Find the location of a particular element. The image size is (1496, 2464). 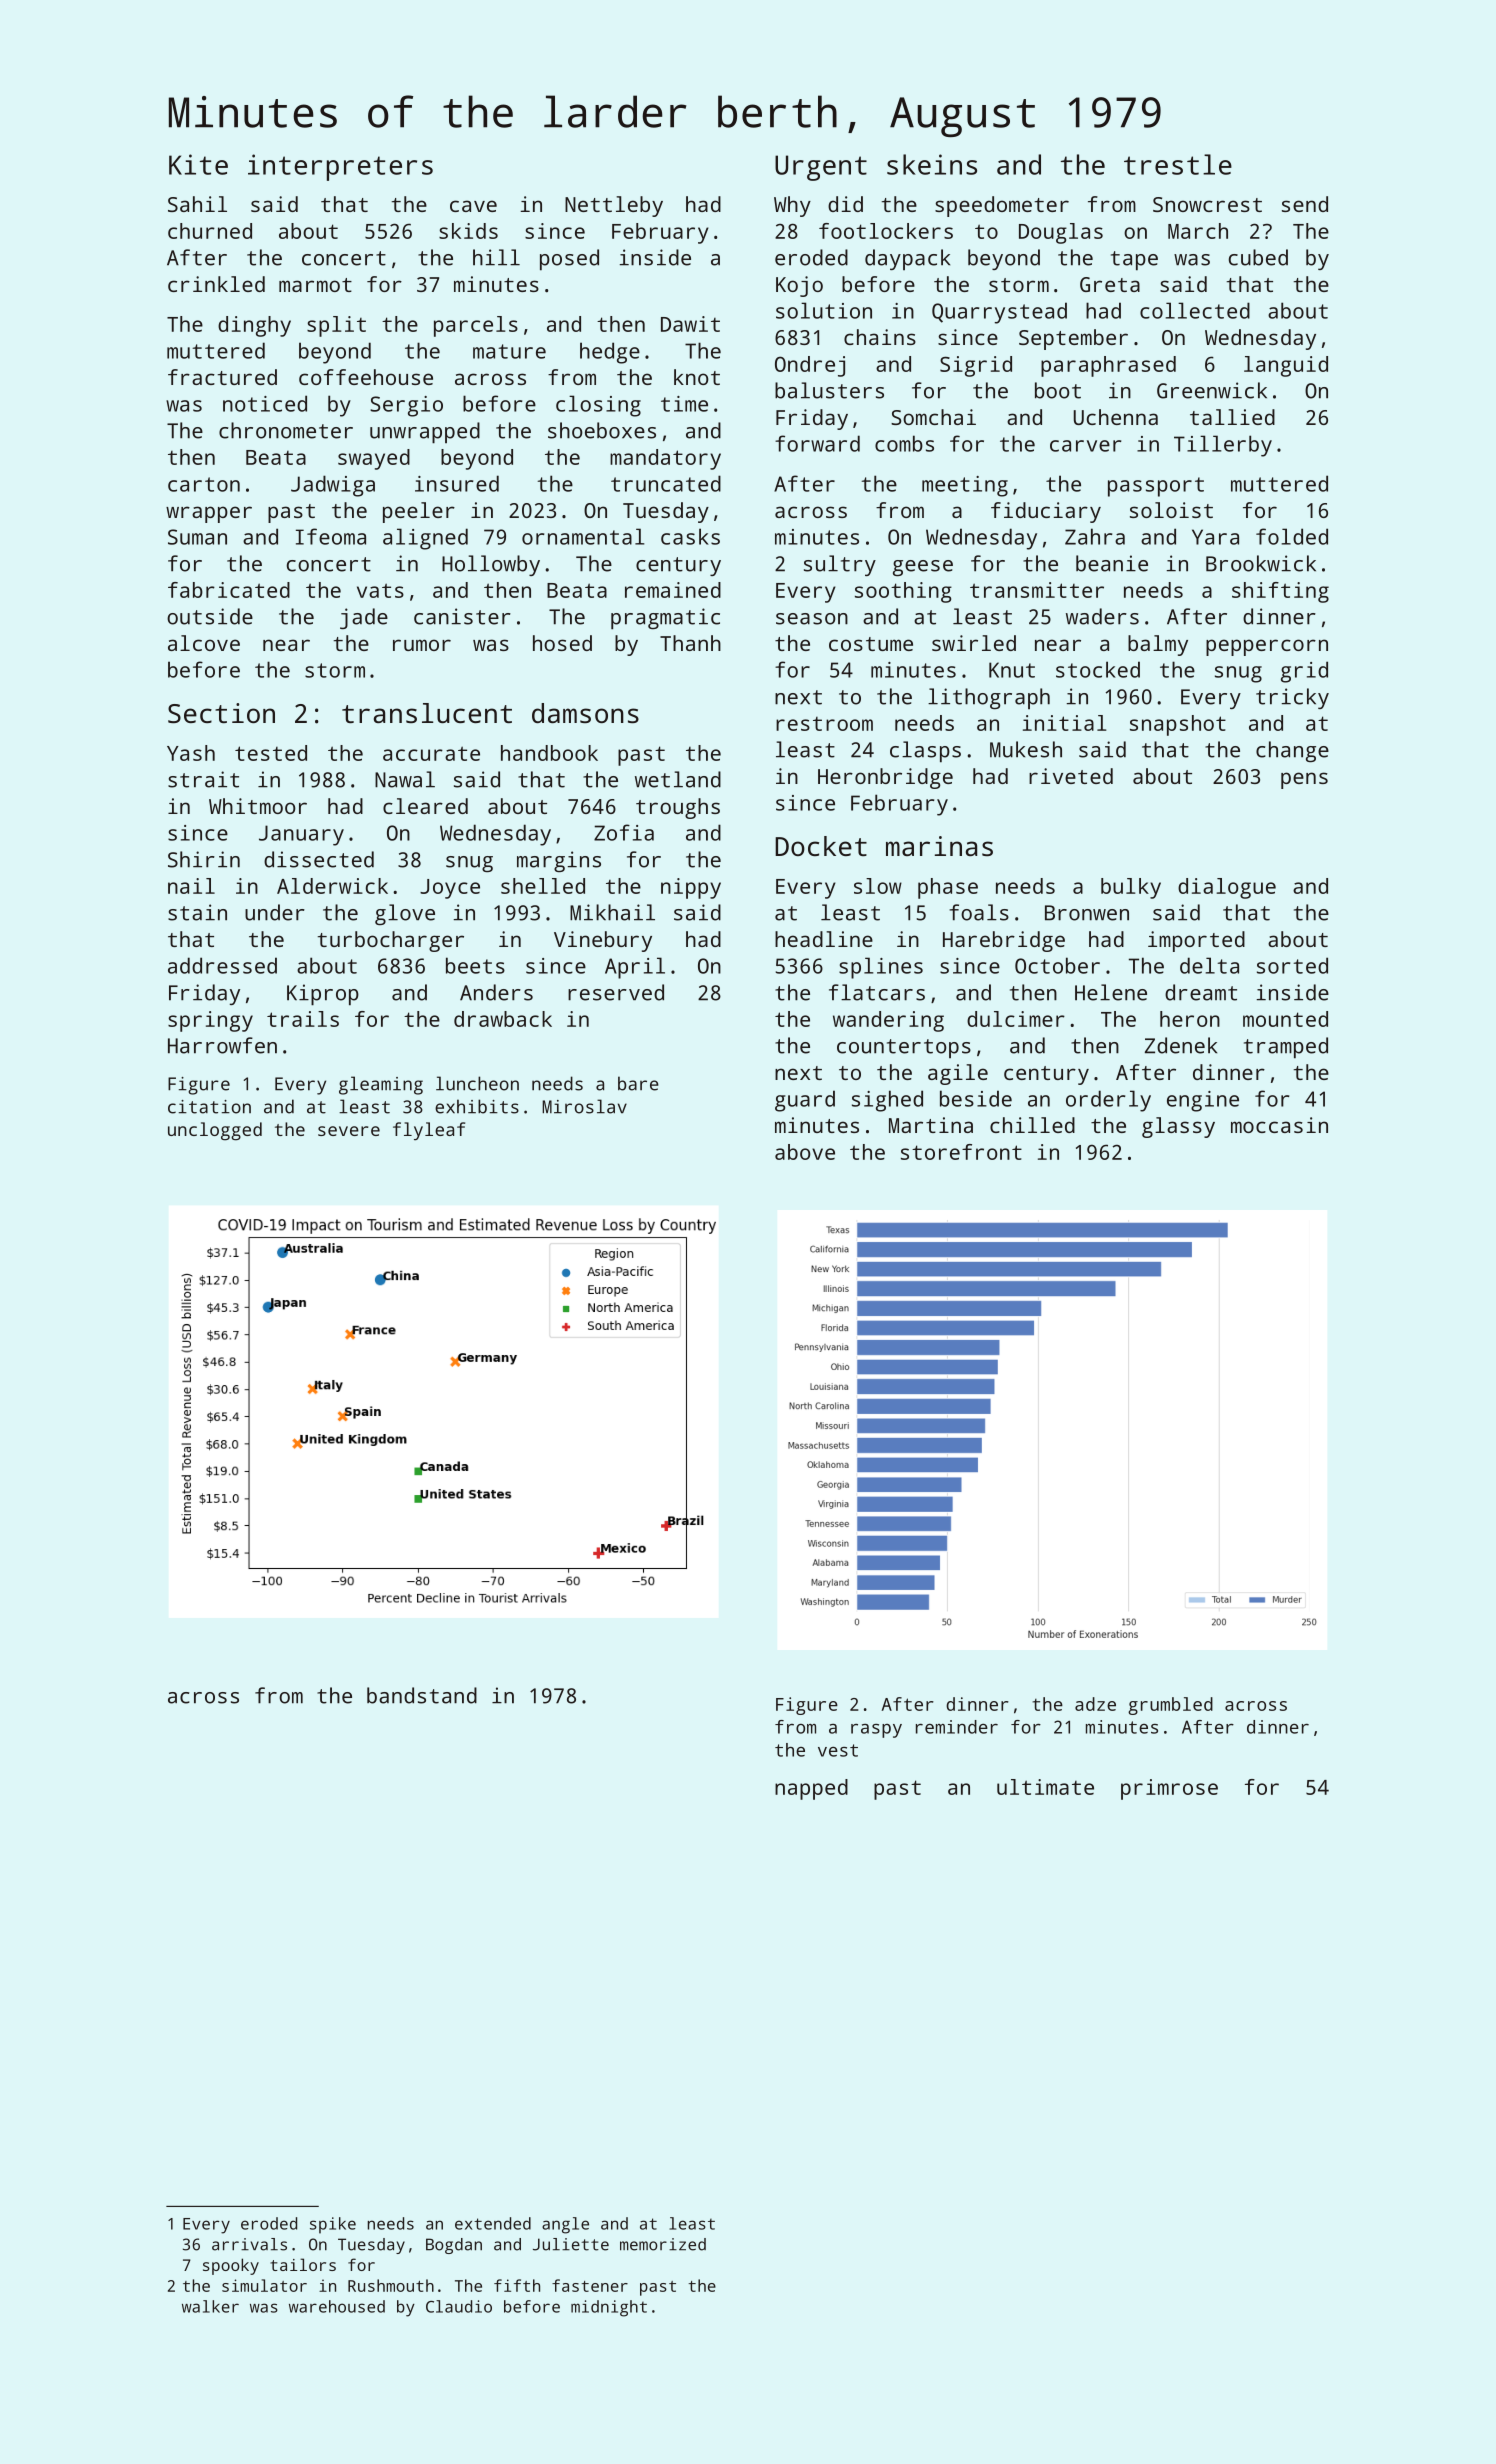

bandstand is located at coordinates (422, 1695).
